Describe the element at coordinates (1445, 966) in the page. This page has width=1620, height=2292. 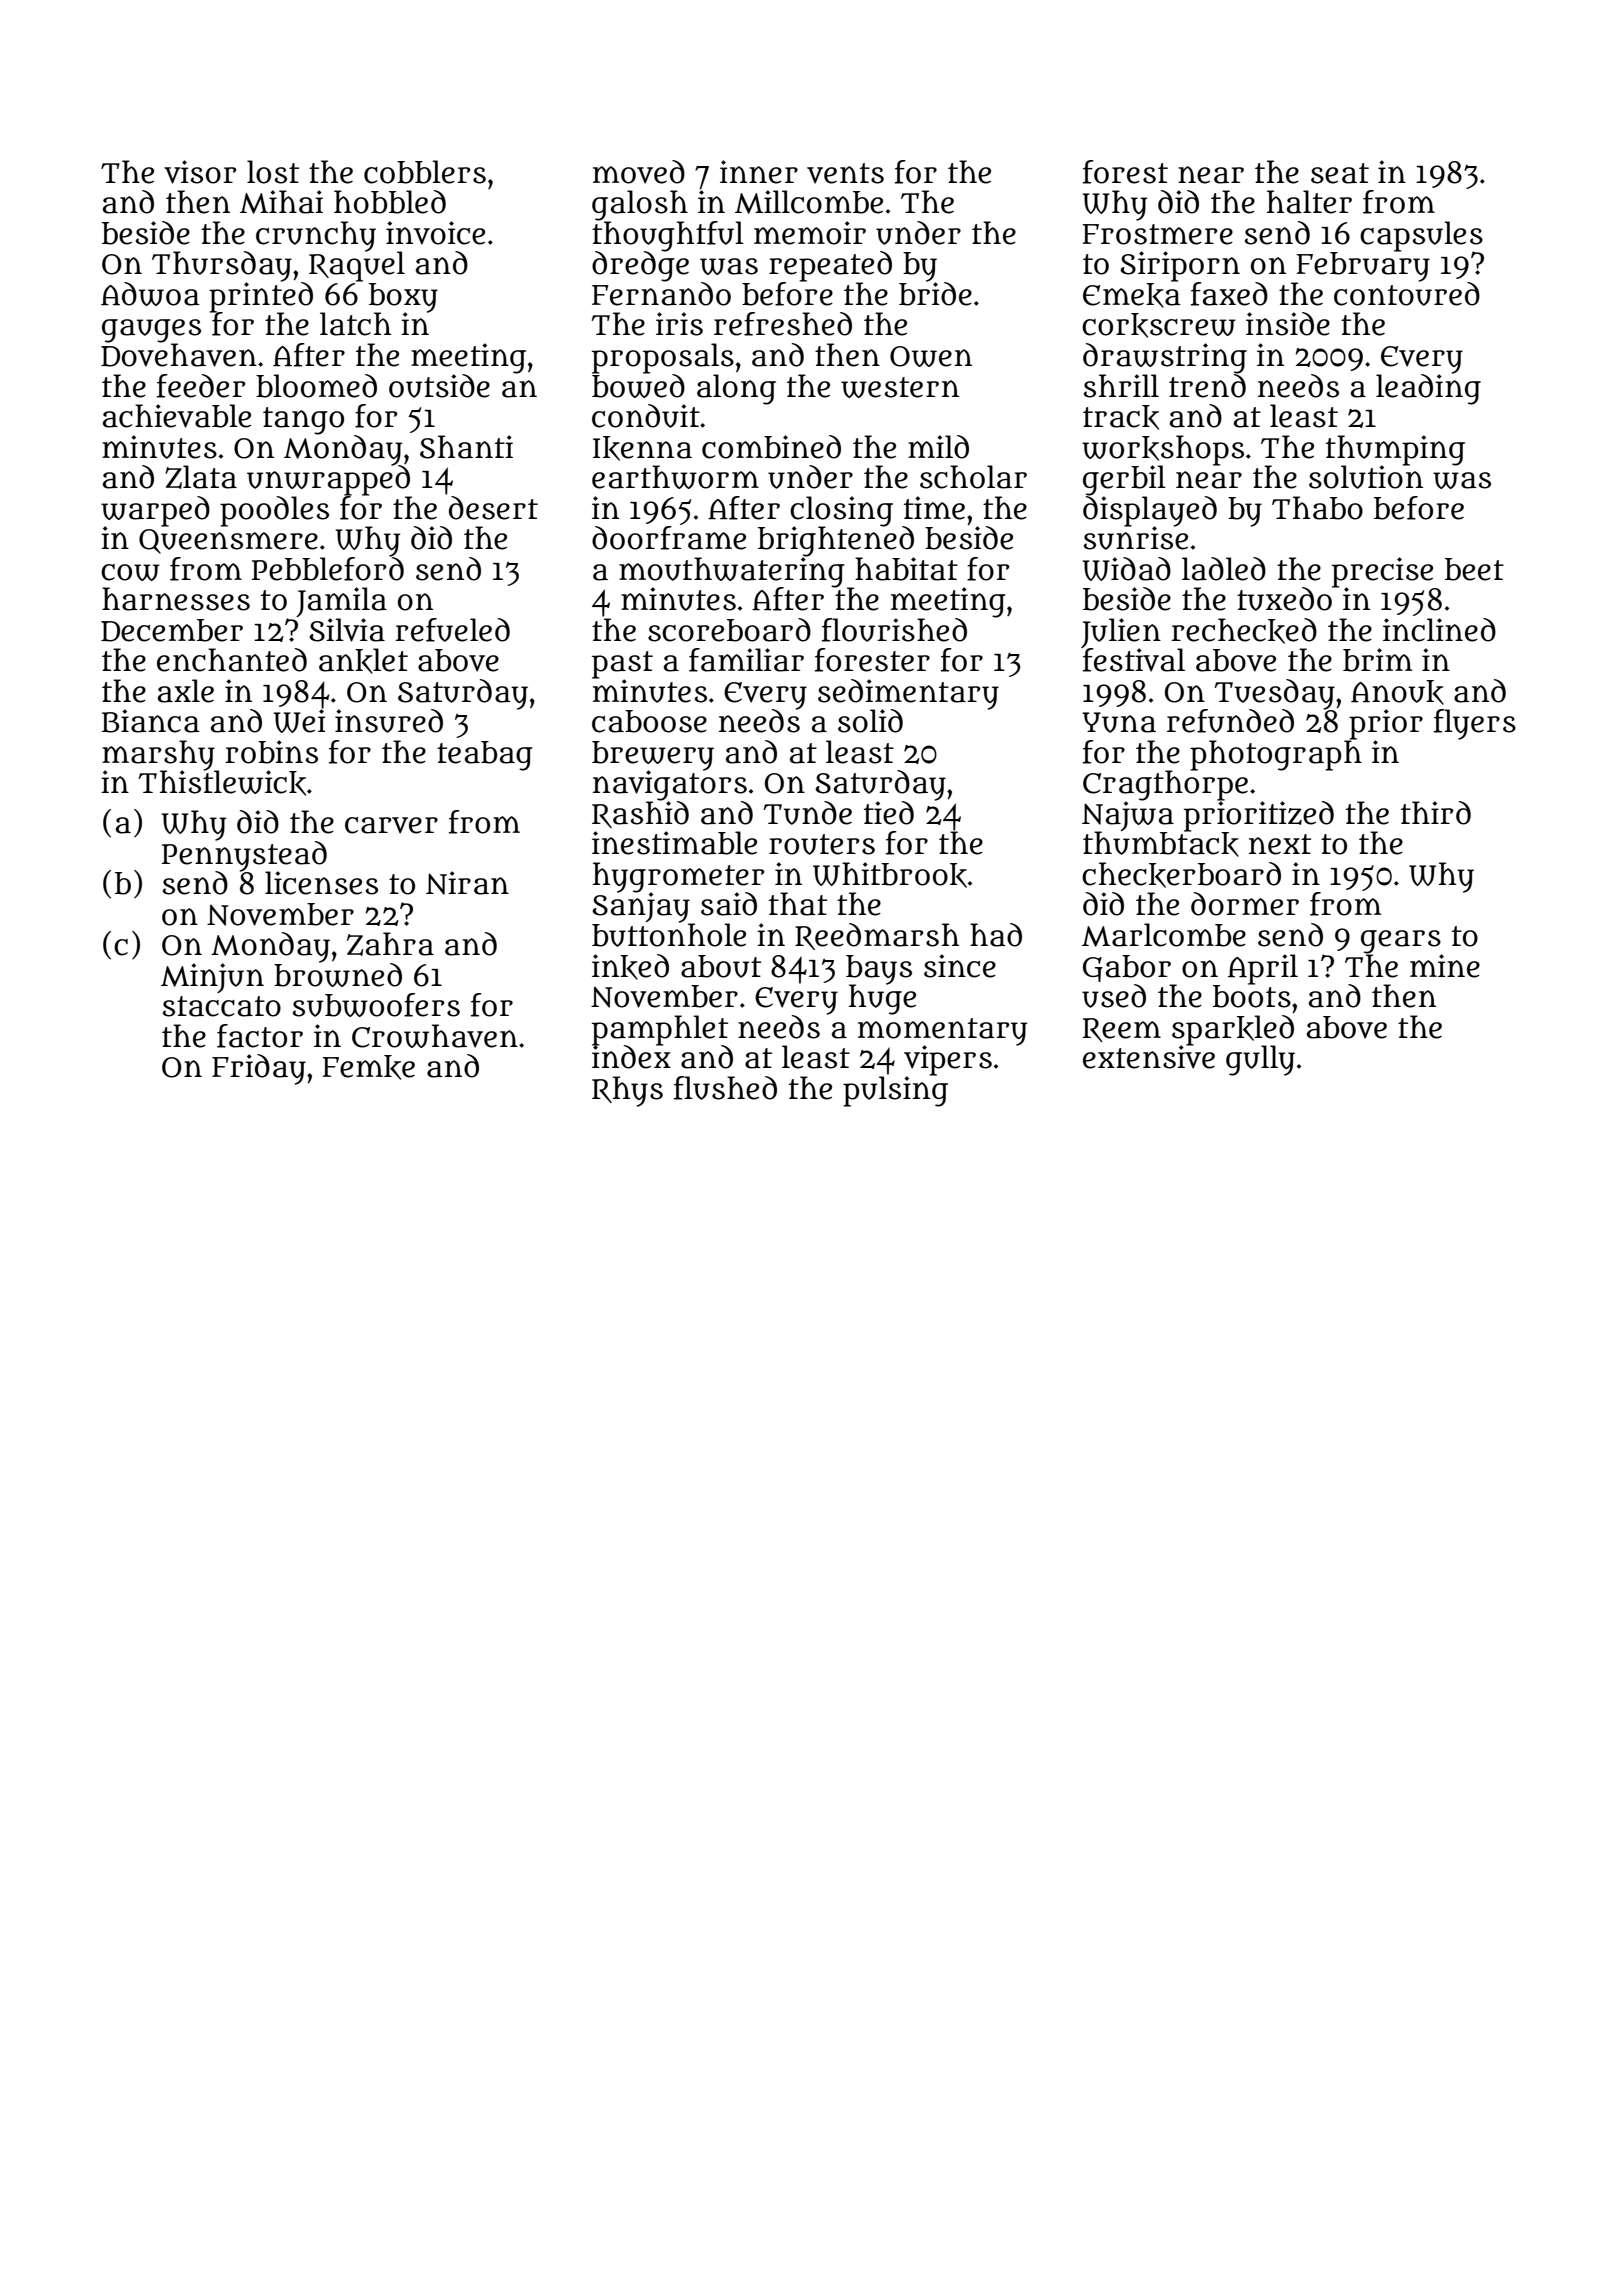
I see `mine` at that location.
